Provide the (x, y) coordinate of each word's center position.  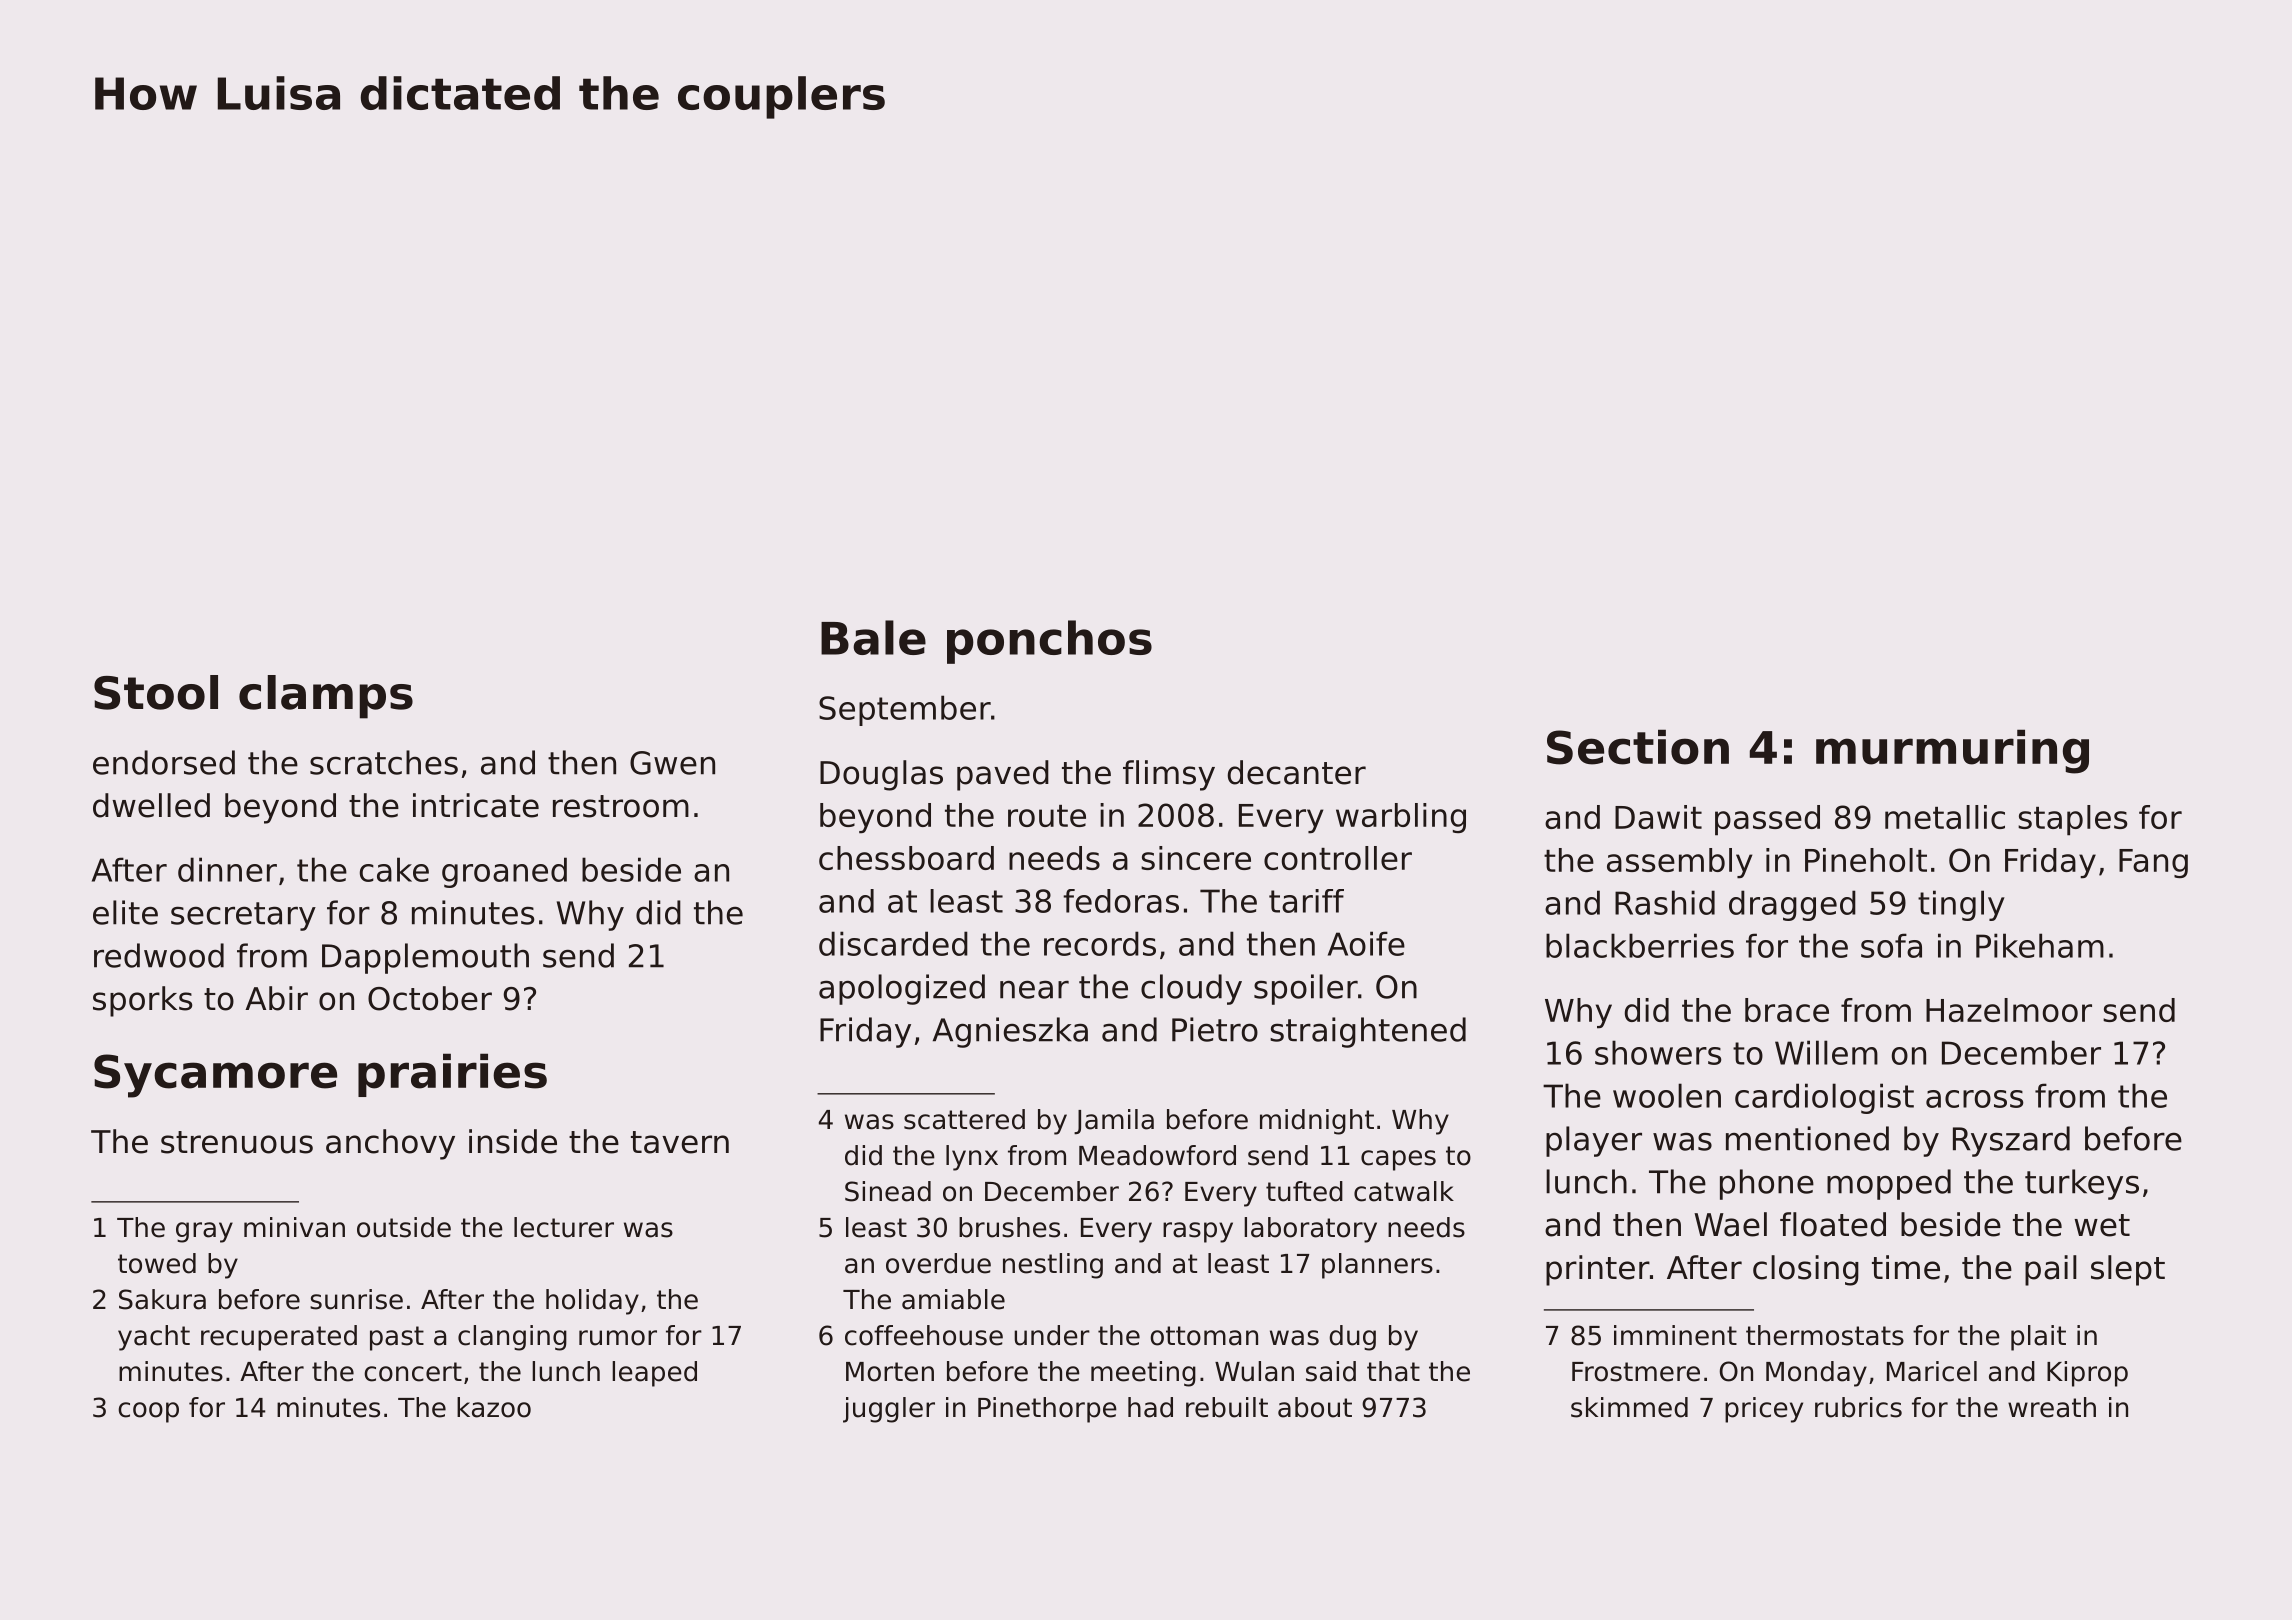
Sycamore (215, 1076)
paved (1003, 775)
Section (1638, 747)
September (905, 710)
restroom (621, 806)
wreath (2052, 1407)
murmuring (1952, 751)
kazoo (494, 1407)
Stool (156, 692)
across (1975, 1099)
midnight (1317, 1122)
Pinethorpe (1047, 1410)
